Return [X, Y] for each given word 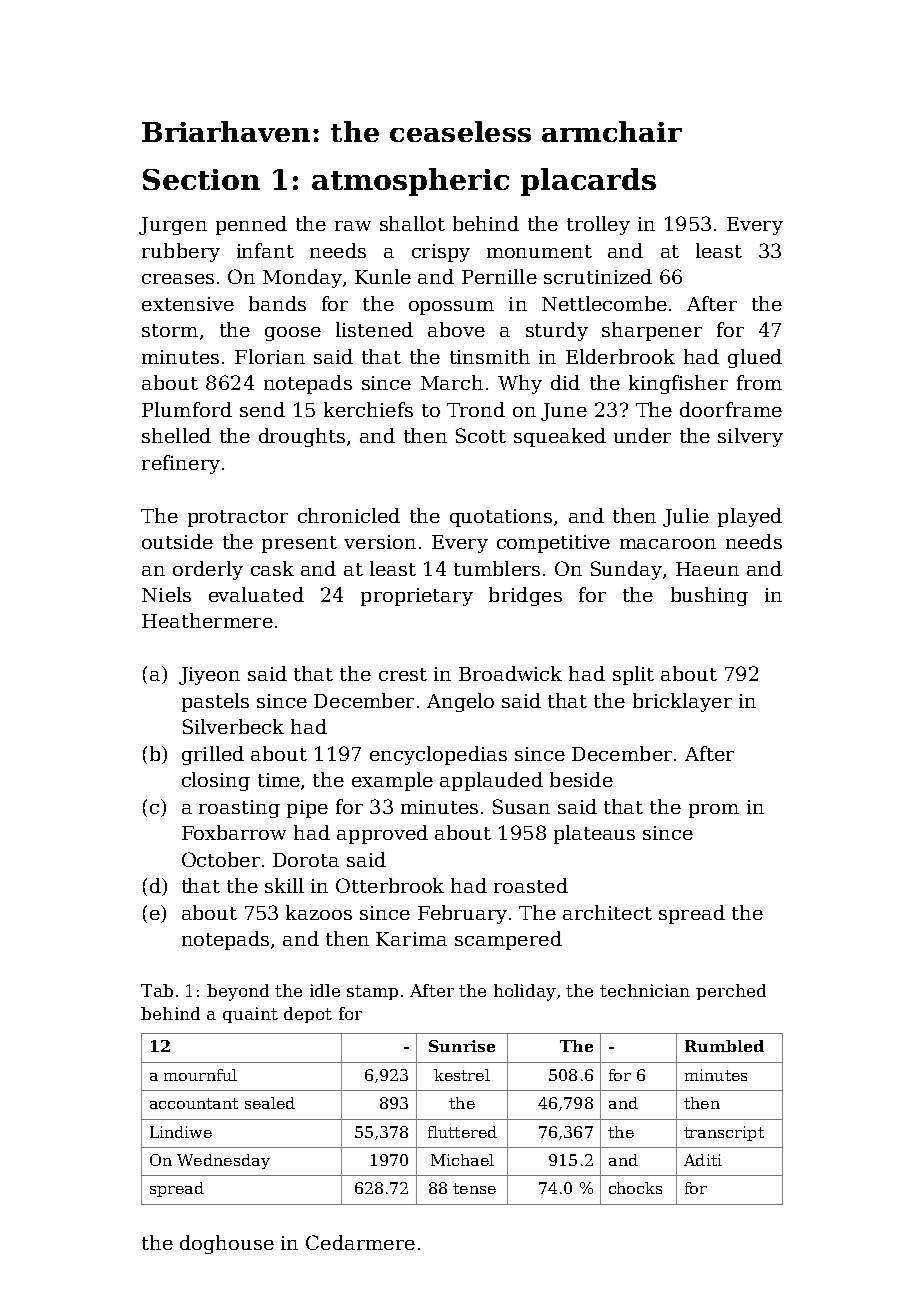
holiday [525, 992]
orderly [208, 570]
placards [588, 182]
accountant [194, 1103]
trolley [598, 225]
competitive [553, 544]
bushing [709, 596]
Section [201, 179]
